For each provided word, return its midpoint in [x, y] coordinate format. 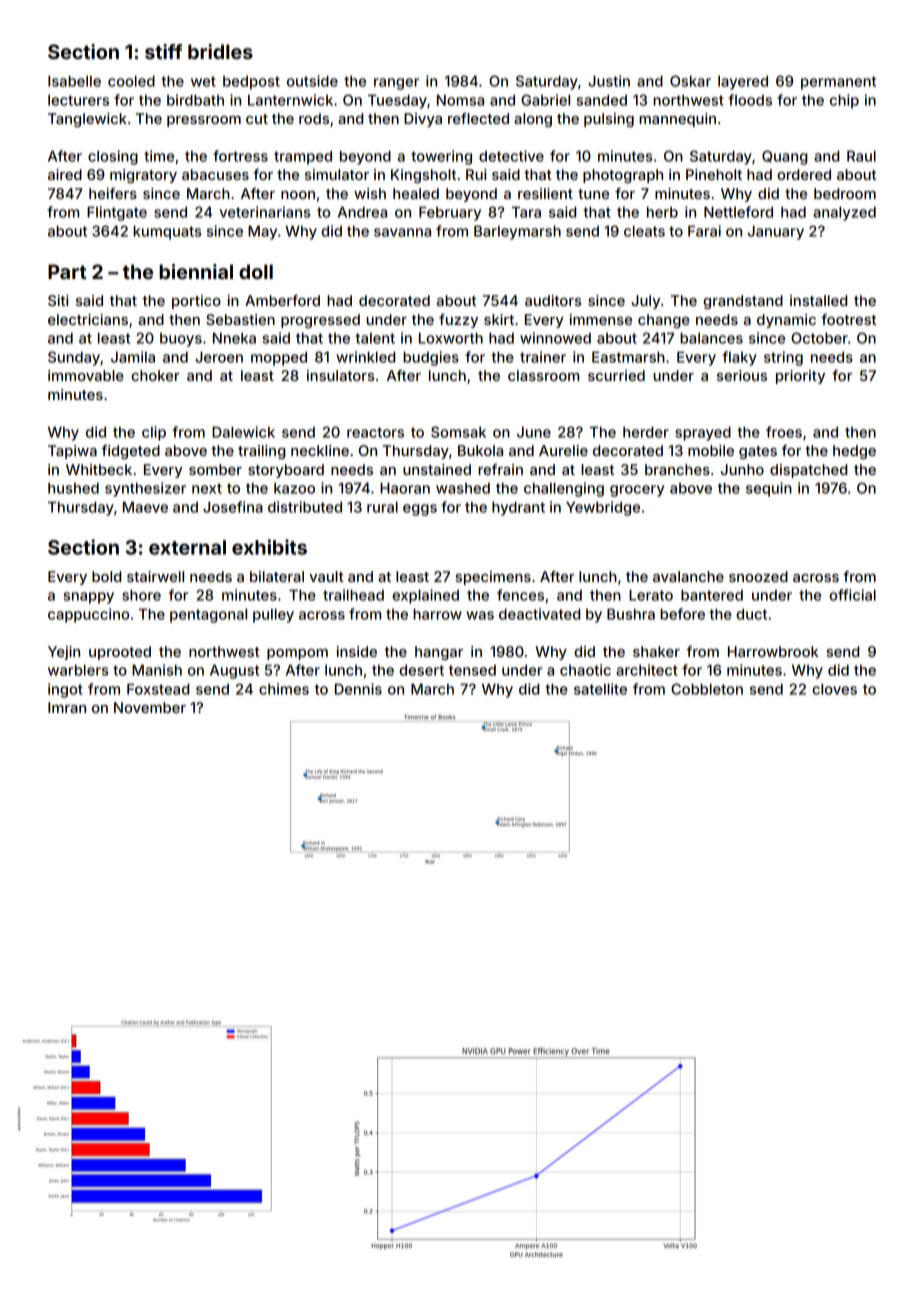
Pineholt [714, 174]
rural [382, 507]
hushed [73, 488]
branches [677, 469]
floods [750, 100]
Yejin [64, 653]
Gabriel [545, 100]
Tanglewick [87, 120]
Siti [58, 300]
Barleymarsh [517, 232]
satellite [600, 689]
